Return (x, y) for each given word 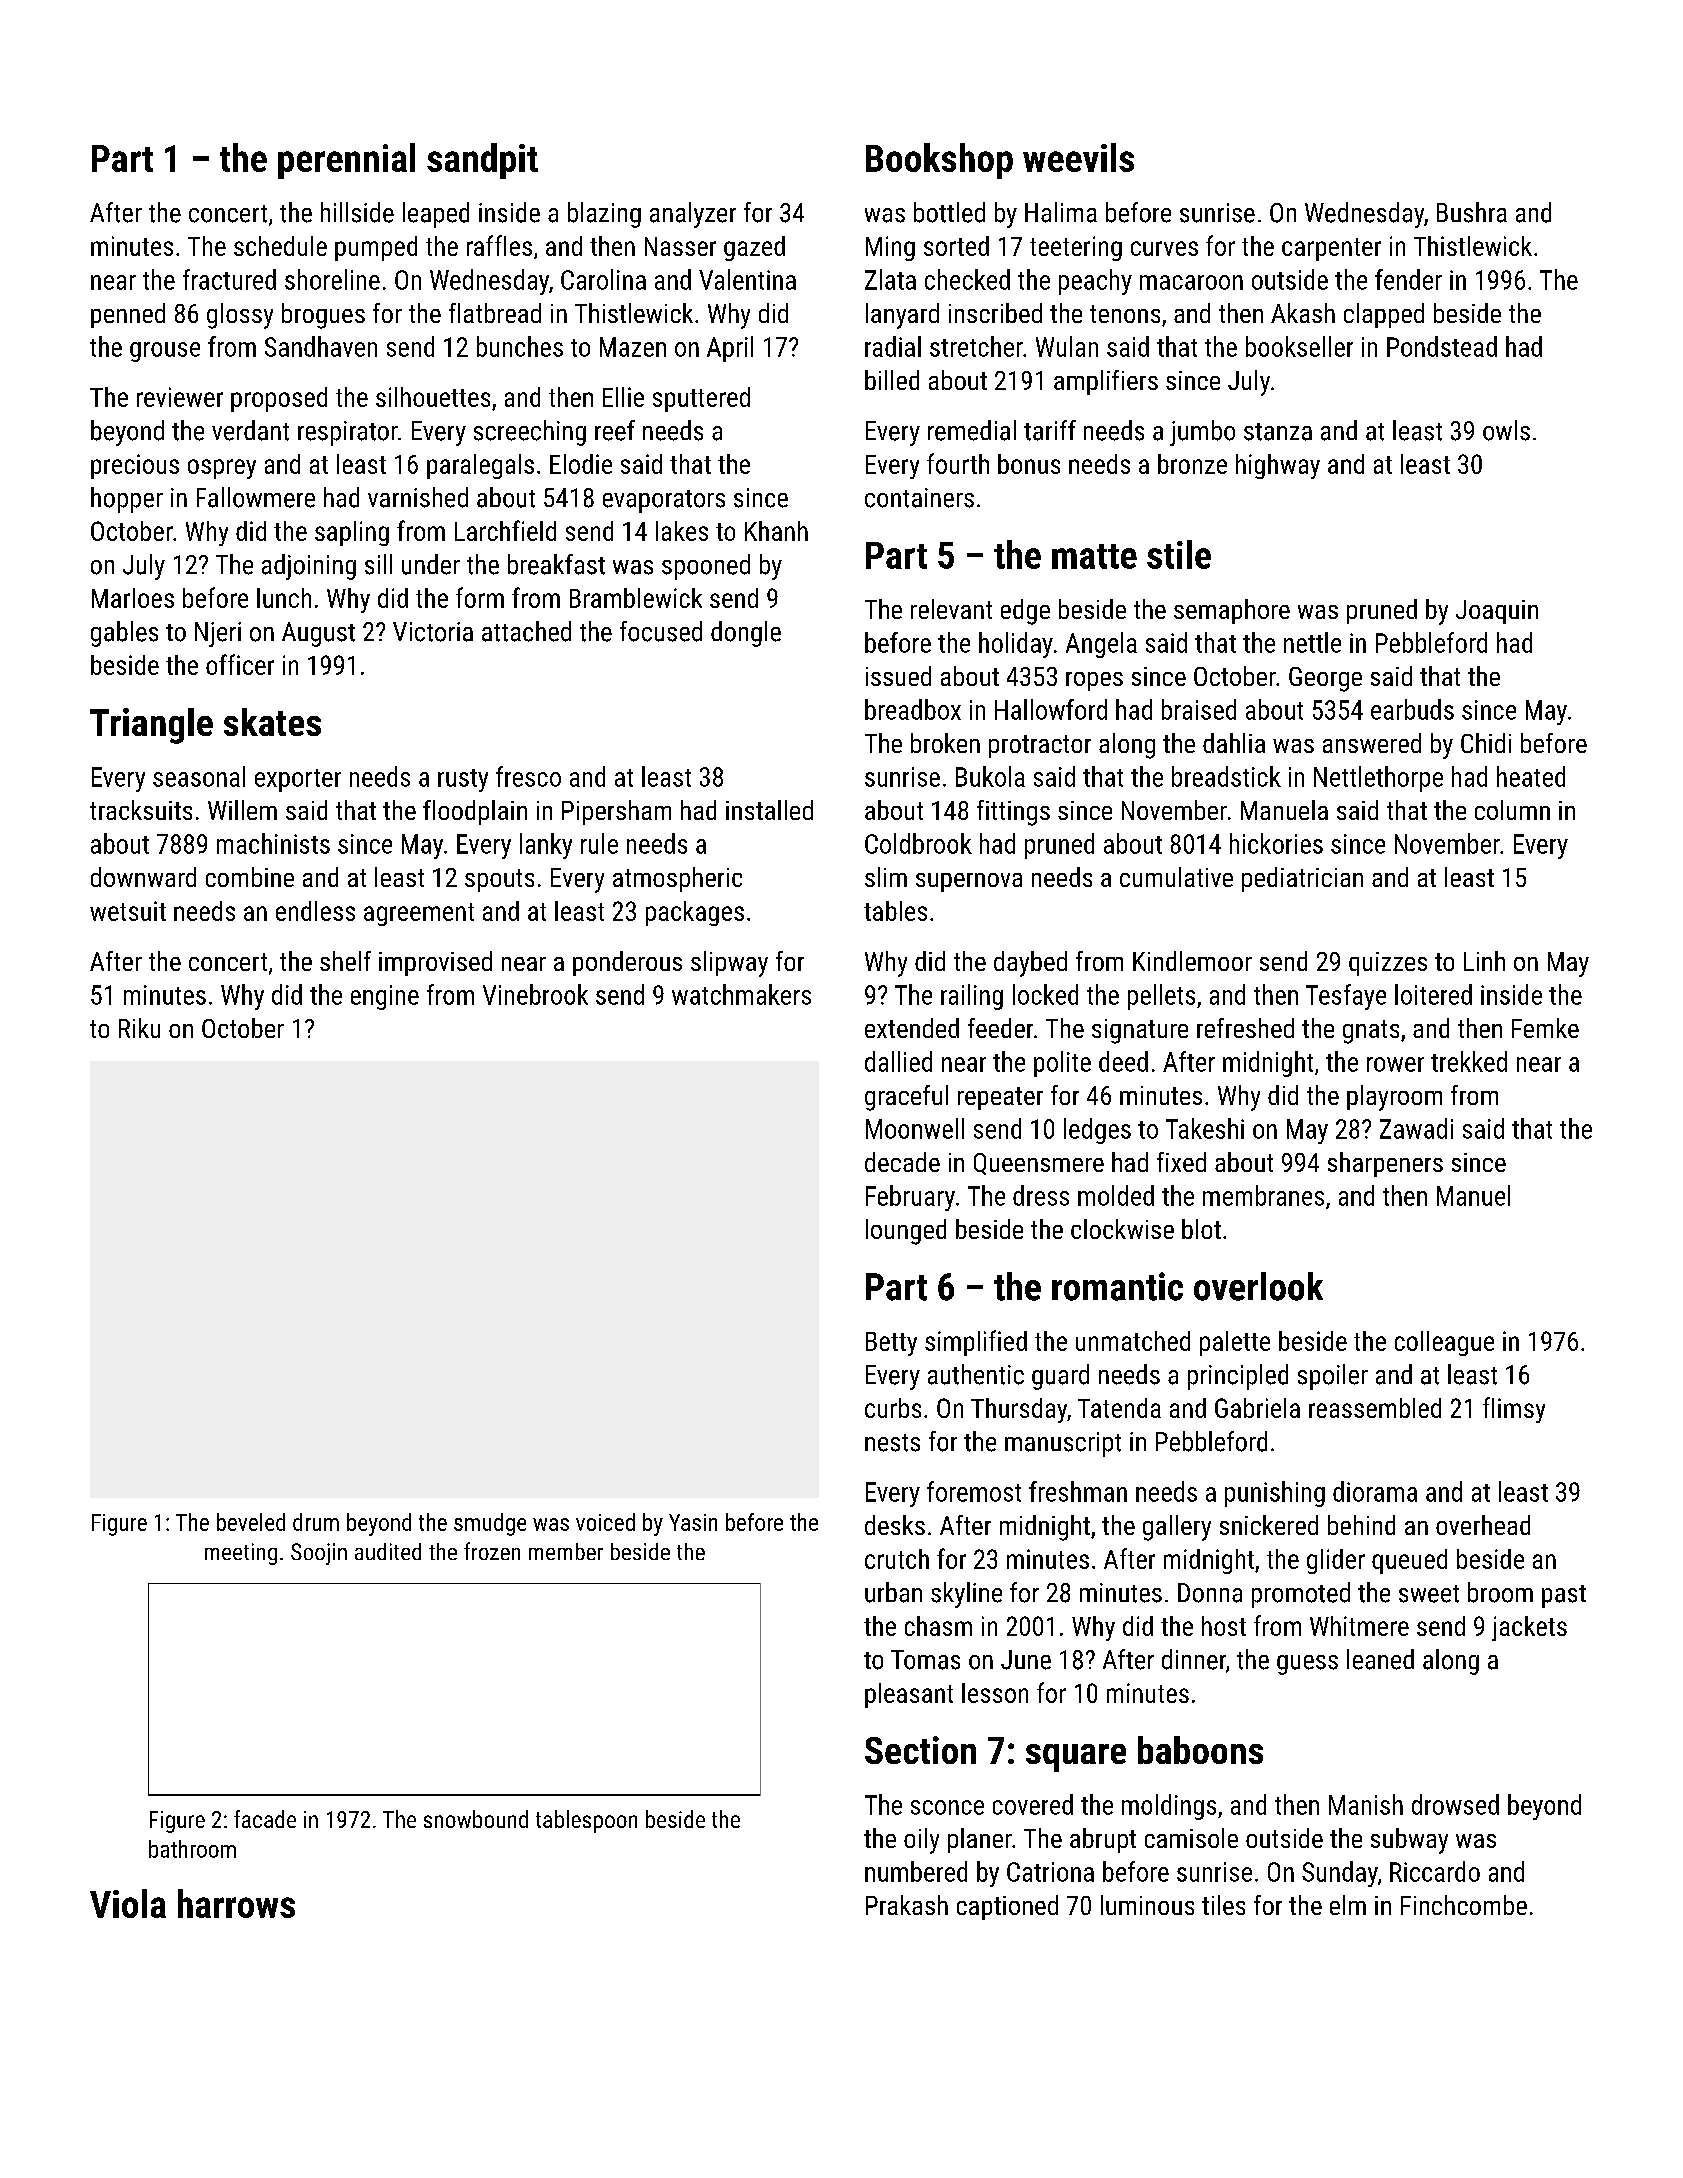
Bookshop (939, 161)
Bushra (1472, 212)
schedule (280, 246)
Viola (128, 1903)
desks (895, 1525)
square (1076, 1758)
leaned (1380, 1659)
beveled (251, 1522)
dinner (1194, 1659)
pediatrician (1302, 879)
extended (912, 1028)
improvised (435, 963)
